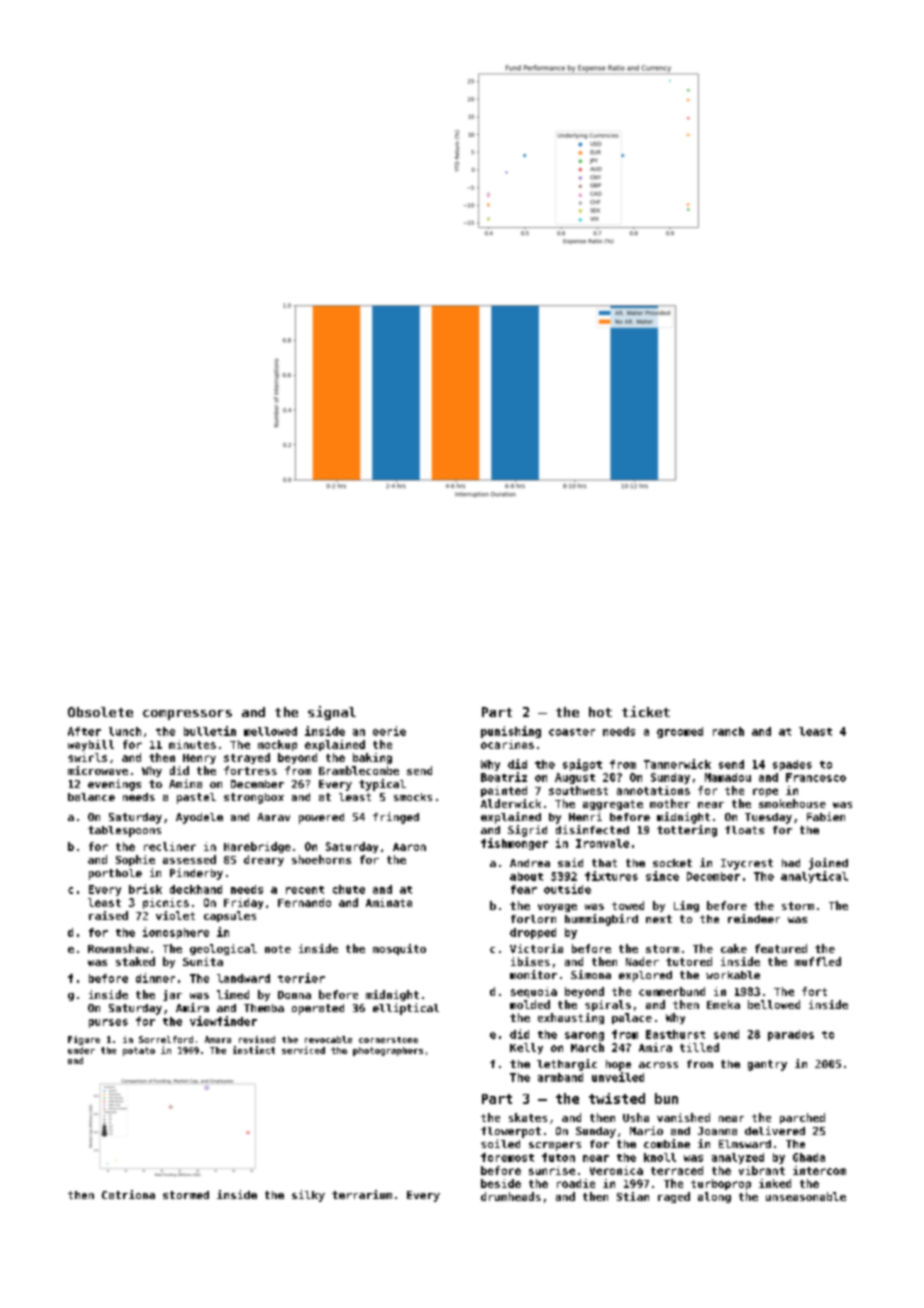  Describe the element at coordinates (511, 732) in the page. I see `punishing` at that location.
